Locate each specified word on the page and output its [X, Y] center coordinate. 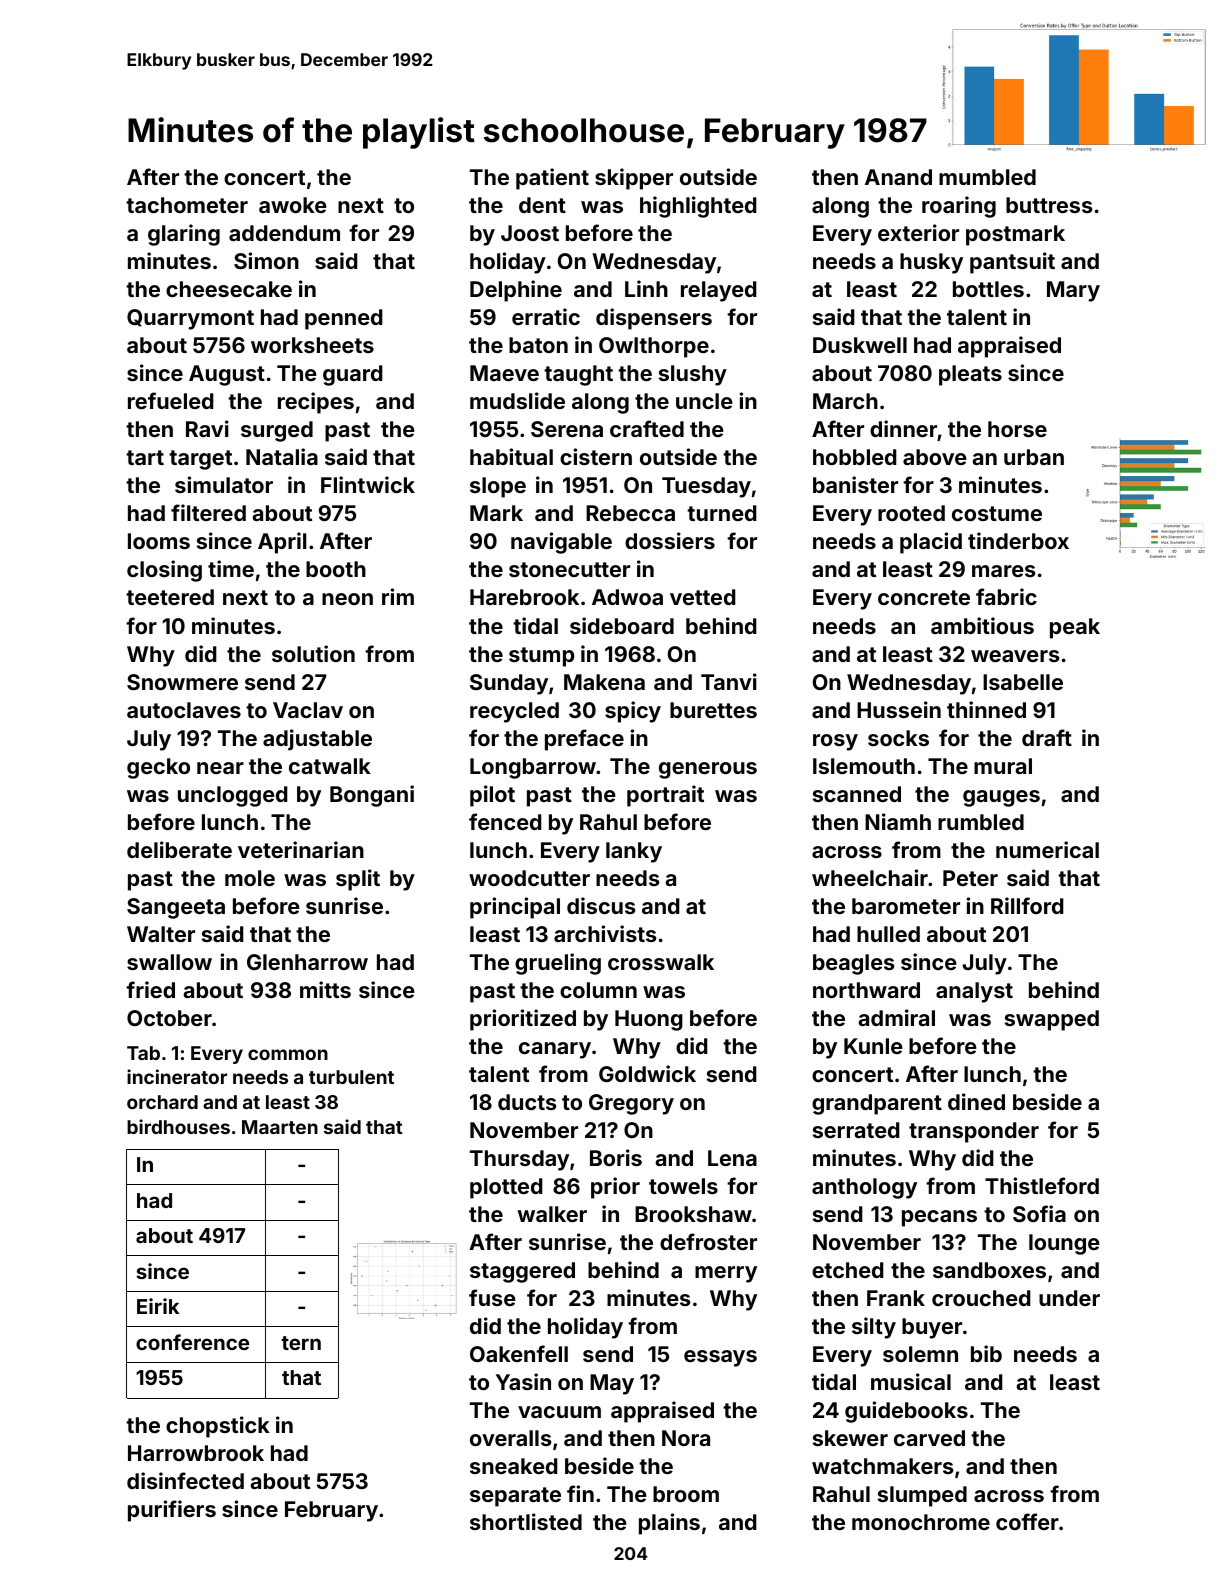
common [288, 1054]
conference [192, 1342]
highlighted [698, 207]
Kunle [873, 1046]
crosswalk [661, 962]
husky [931, 263]
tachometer [187, 205]
